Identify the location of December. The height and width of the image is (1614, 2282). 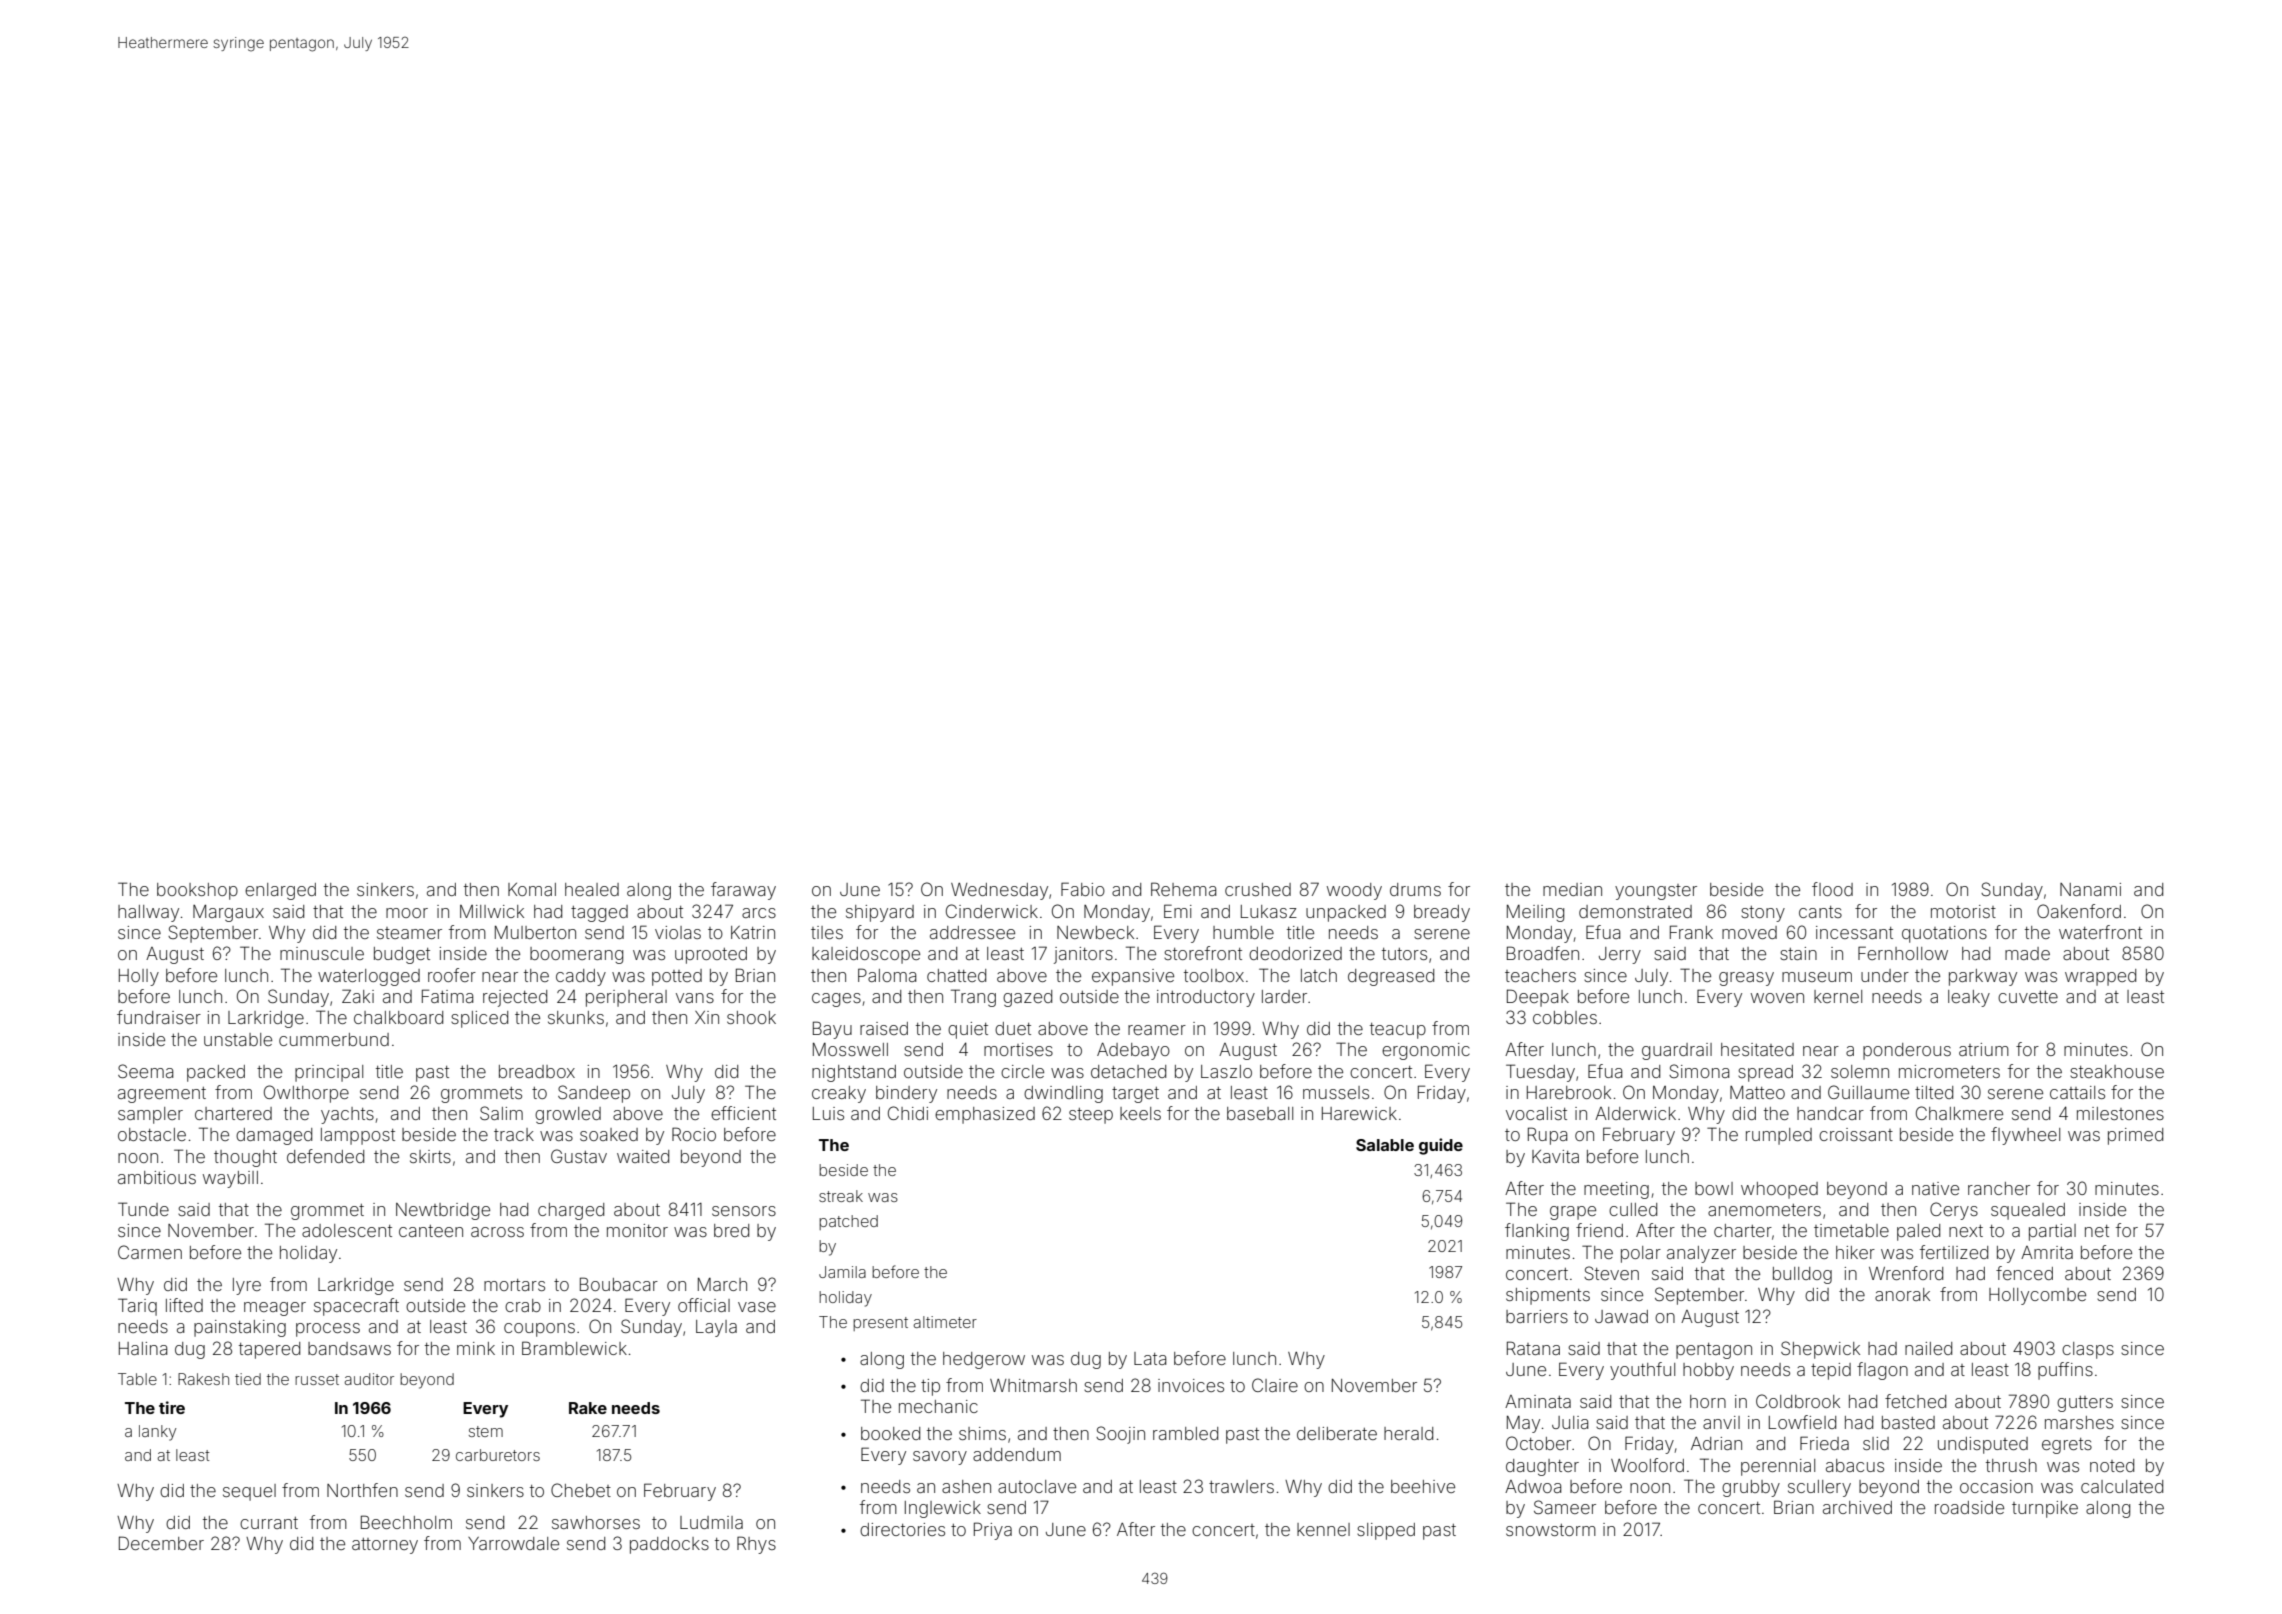
(161, 1543).
